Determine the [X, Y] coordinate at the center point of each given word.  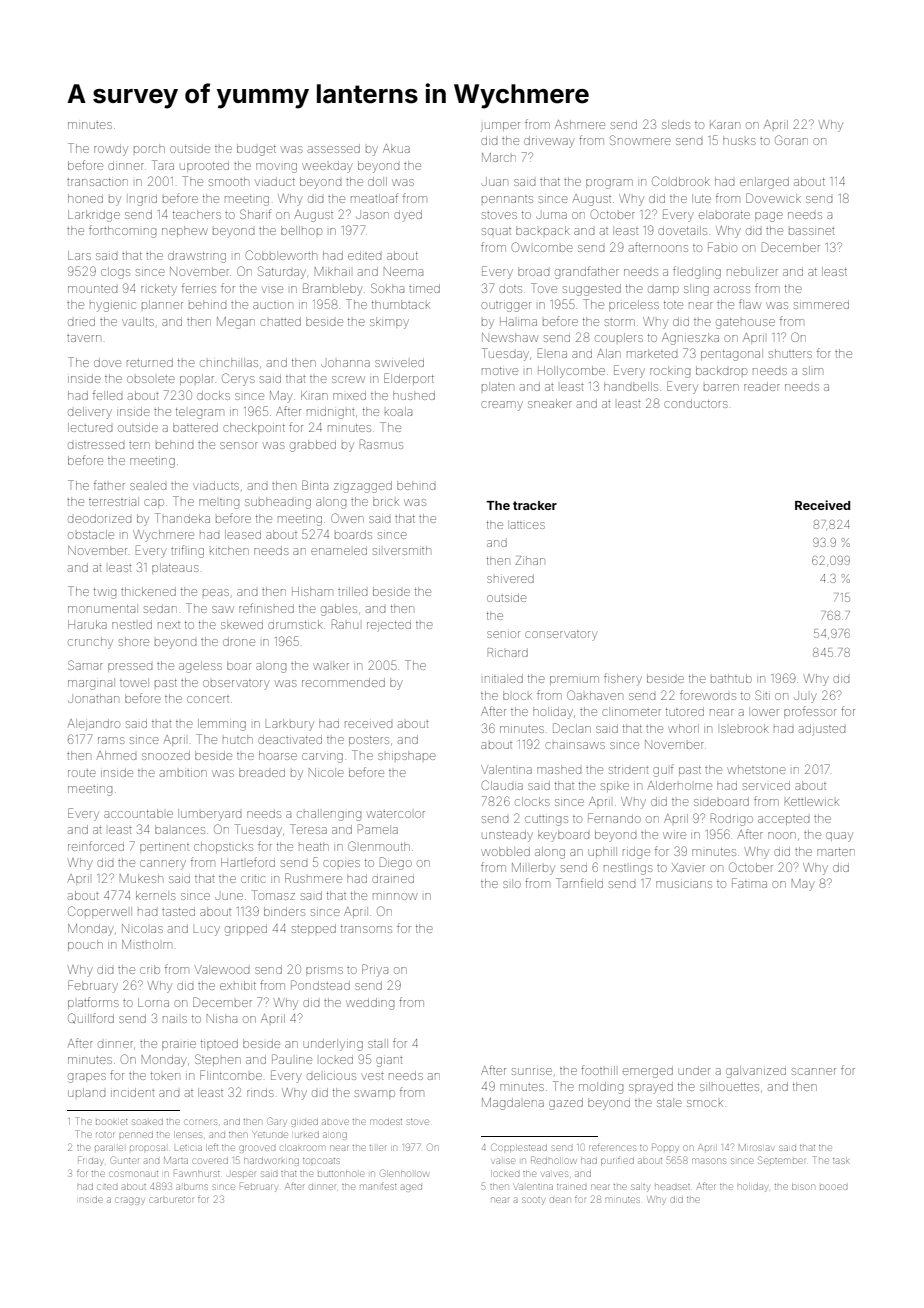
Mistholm [147, 944]
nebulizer [752, 271]
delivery [90, 413]
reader [762, 386]
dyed [408, 216]
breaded [262, 772]
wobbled [505, 851]
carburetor [171, 1200]
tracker [535, 505]
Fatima [749, 883]
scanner [814, 1071]
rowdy [111, 151]
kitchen [229, 550]
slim [813, 370]
